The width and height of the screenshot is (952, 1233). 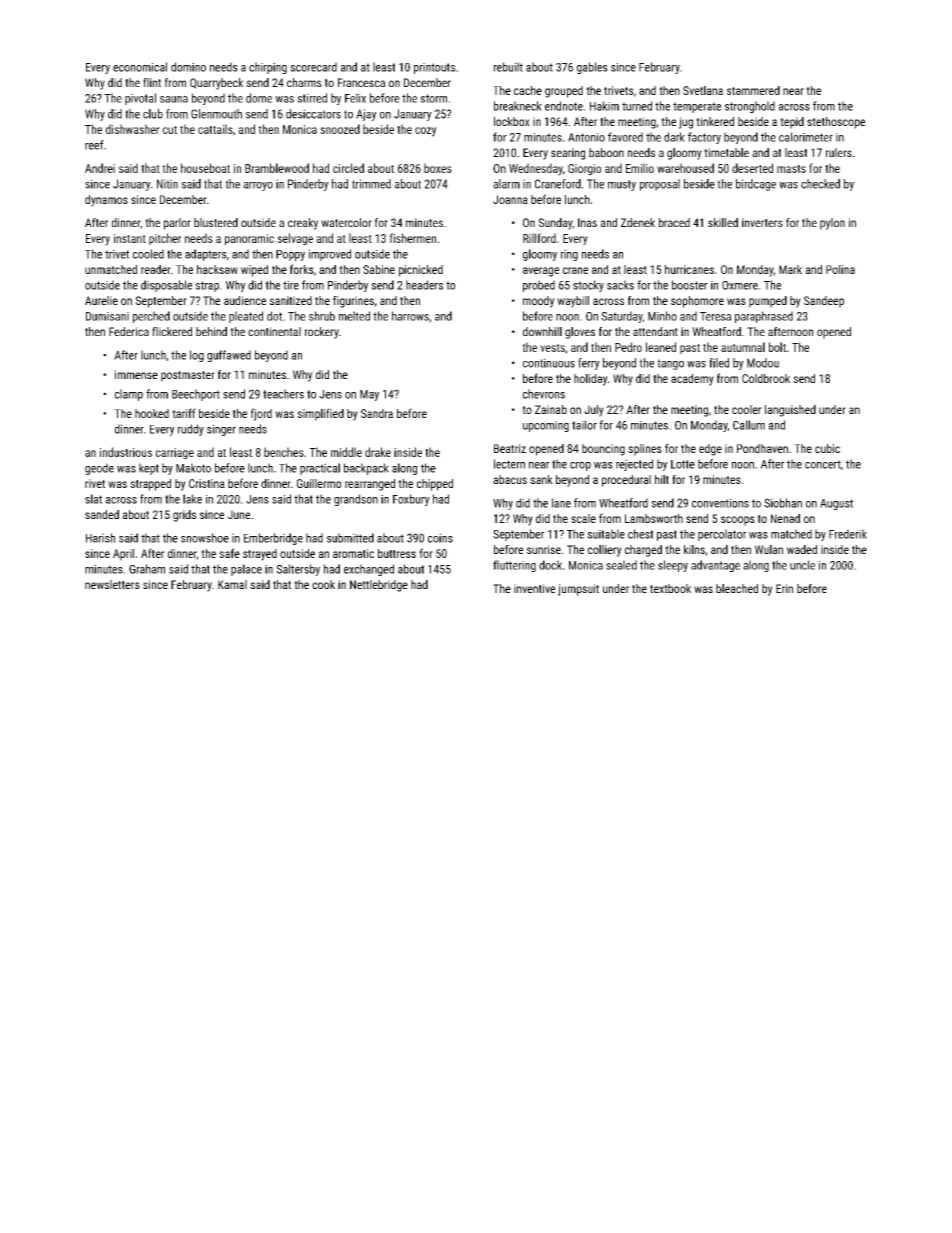 What do you see at coordinates (313, 67) in the screenshot?
I see `scorecard` at bounding box center [313, 67].
